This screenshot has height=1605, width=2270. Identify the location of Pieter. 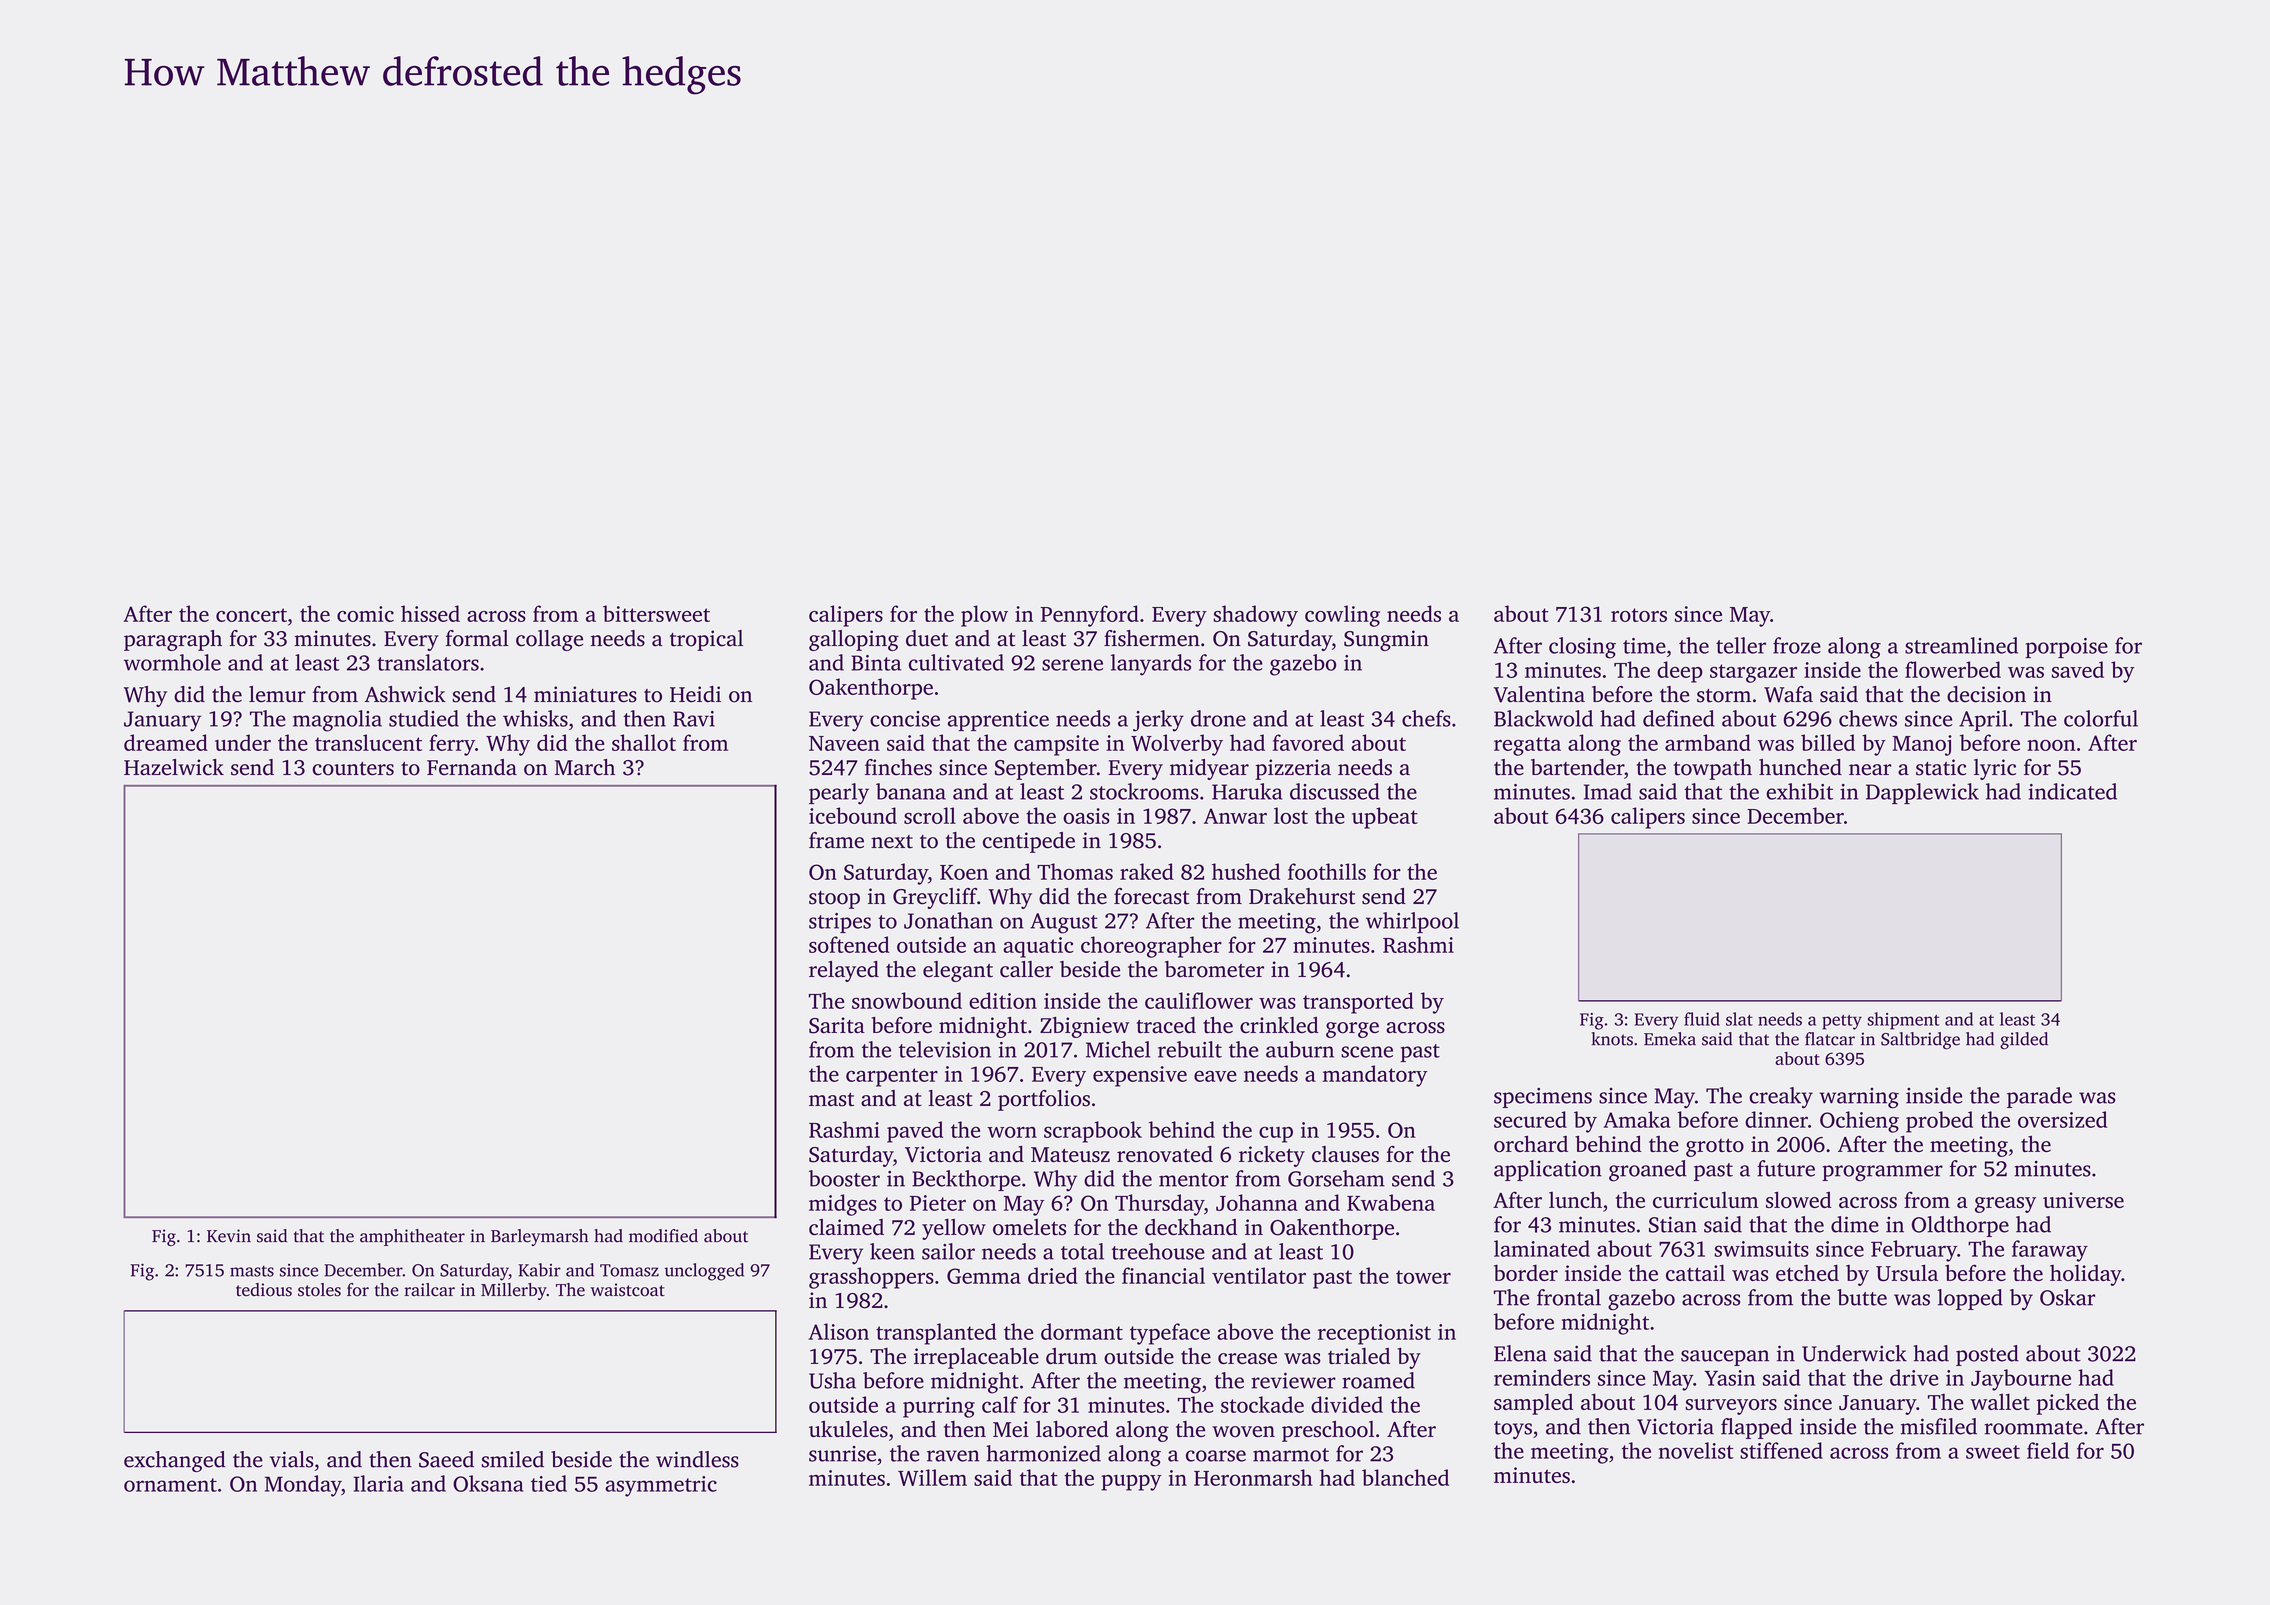
(938, 1203).
